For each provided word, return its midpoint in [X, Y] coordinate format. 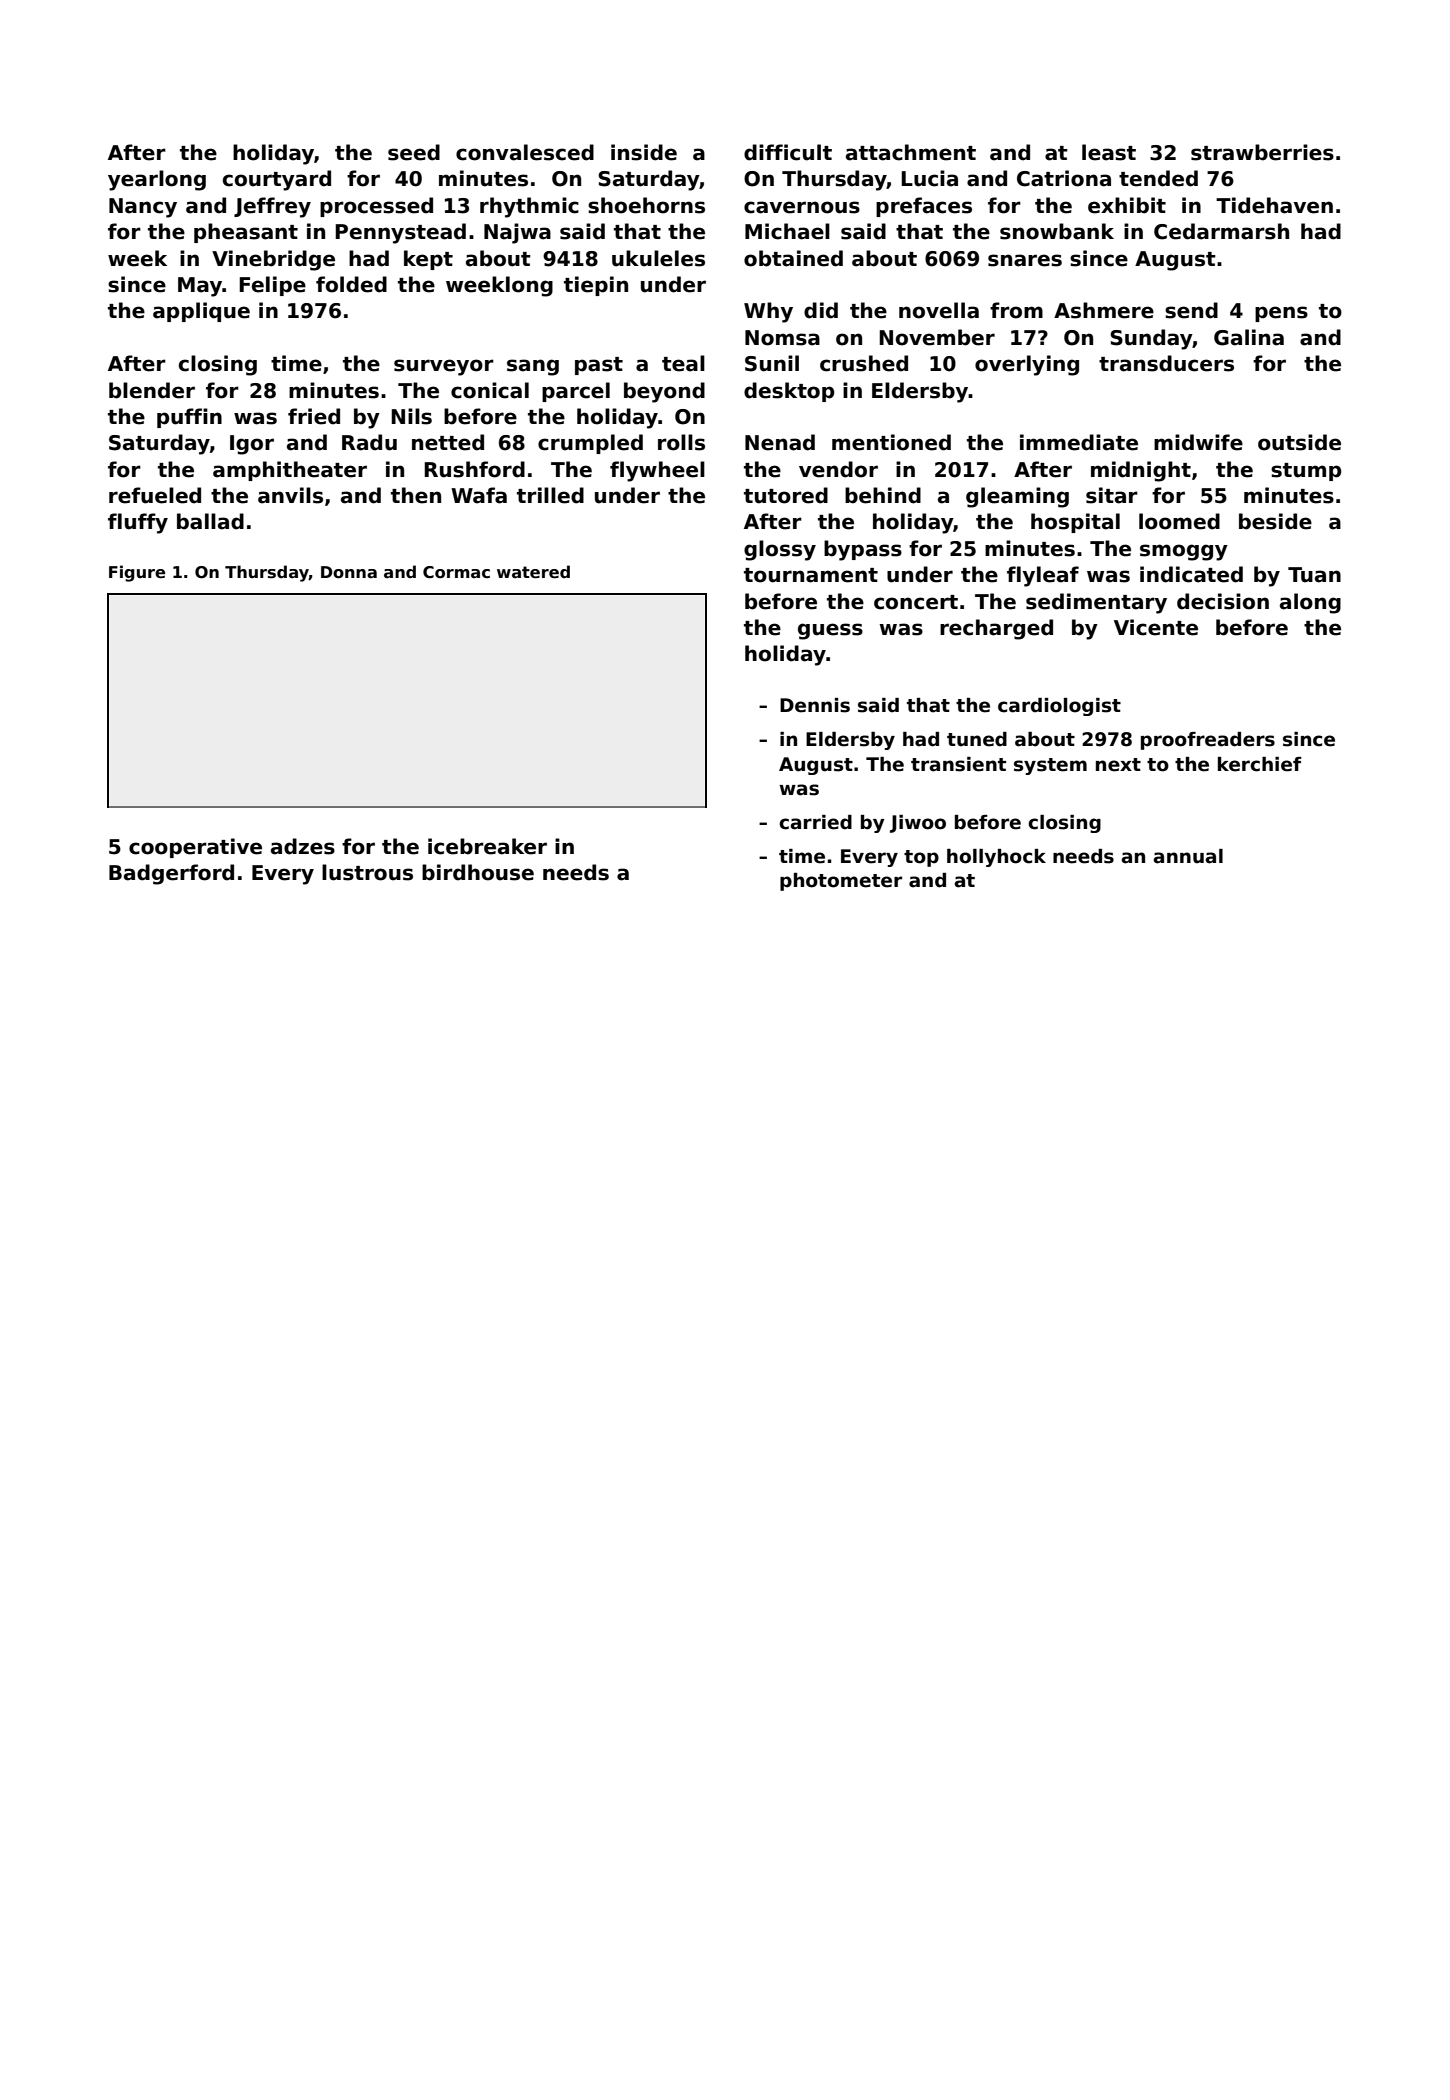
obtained [793, 258]
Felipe [272, 286]
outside [1299, 442]
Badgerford [171, 874]
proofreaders [1208, 741]
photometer [841, 882]
